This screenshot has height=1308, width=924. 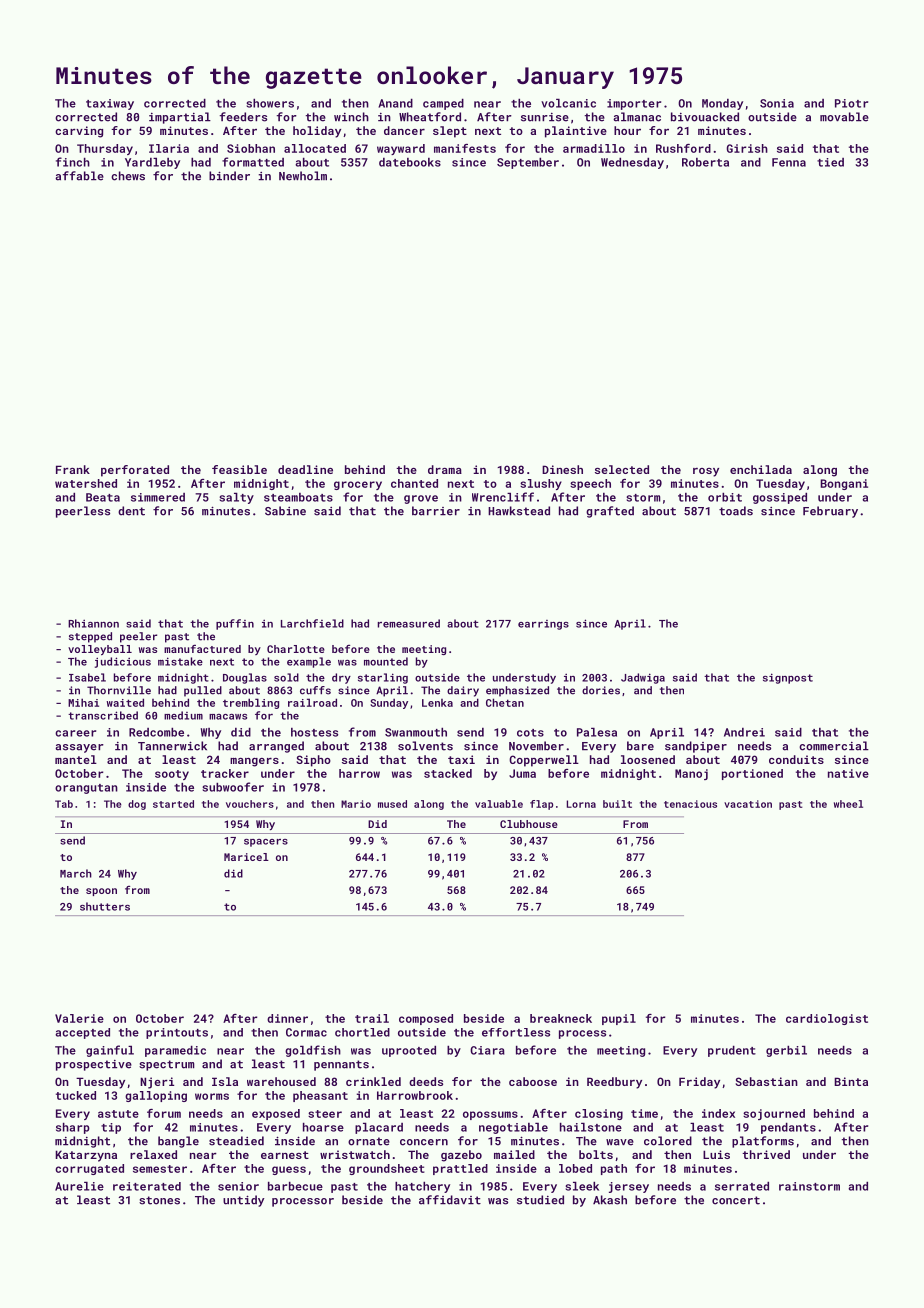 I want to click on chews, so click(x=128, y=176).
